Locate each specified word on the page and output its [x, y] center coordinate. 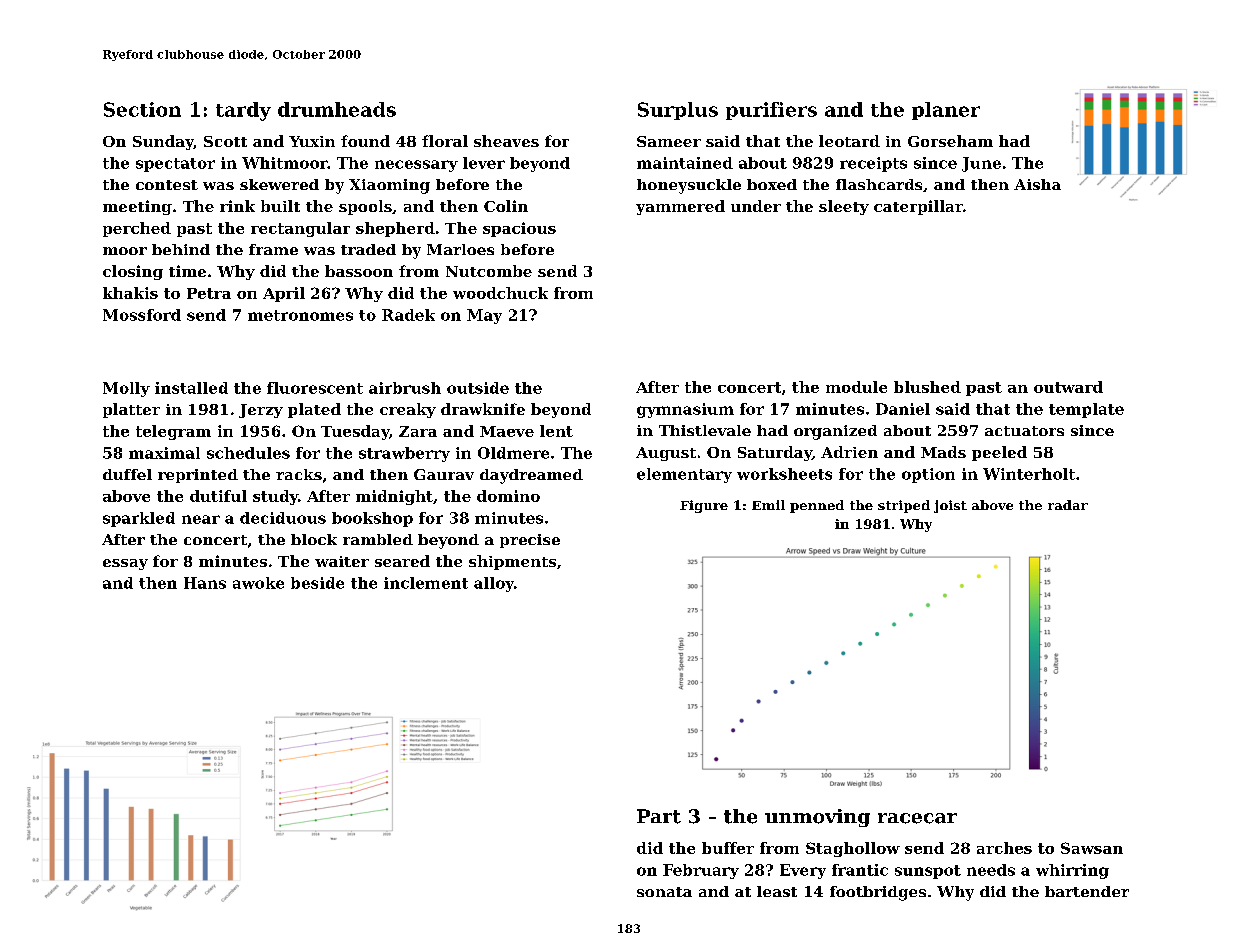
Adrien [849, 452]
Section [142, 109]
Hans [205, 583]
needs [991, 870]
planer [946, 111]
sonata [664, 892]
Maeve [507, 431]
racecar [917, 818]
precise [530, 541]
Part [659, 816]
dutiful [218, 496]
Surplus [678, 111]
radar [1068, 505]
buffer [728, 848]
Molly [126, 389]
